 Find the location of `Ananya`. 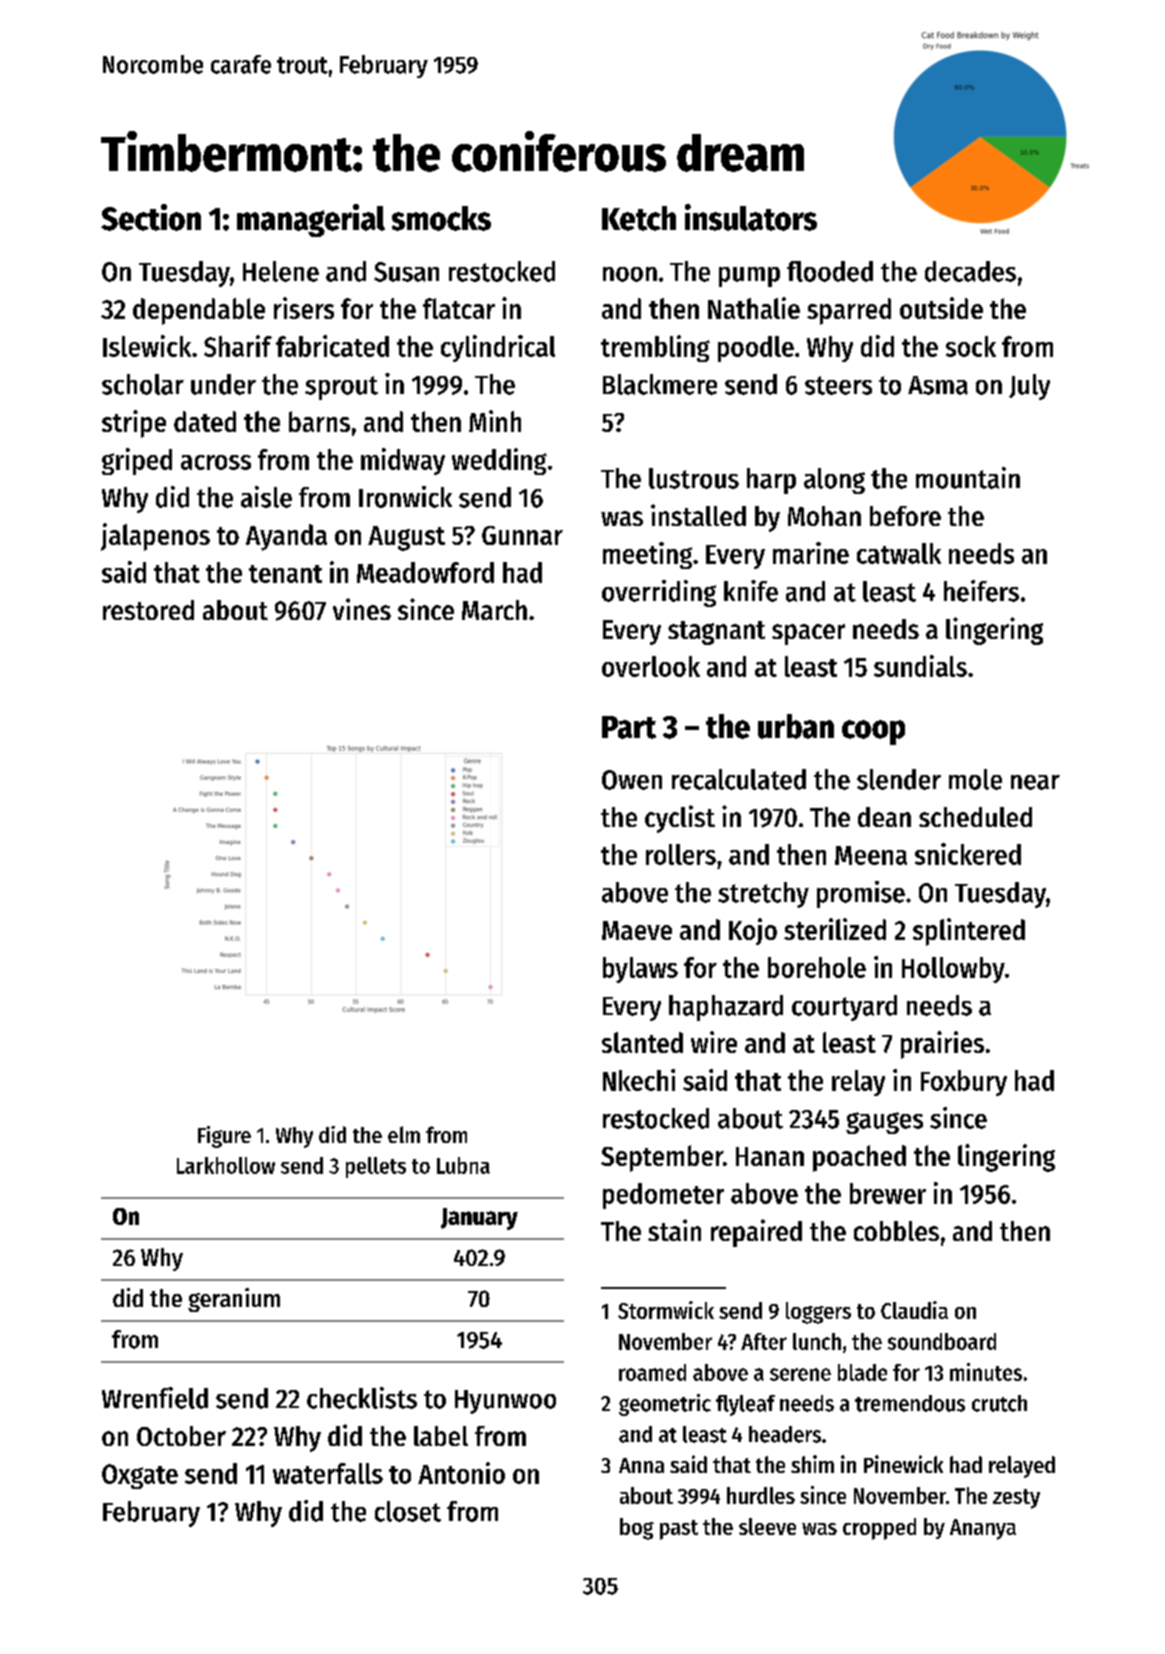

Ananya is located at coordinates (983, 1529).
